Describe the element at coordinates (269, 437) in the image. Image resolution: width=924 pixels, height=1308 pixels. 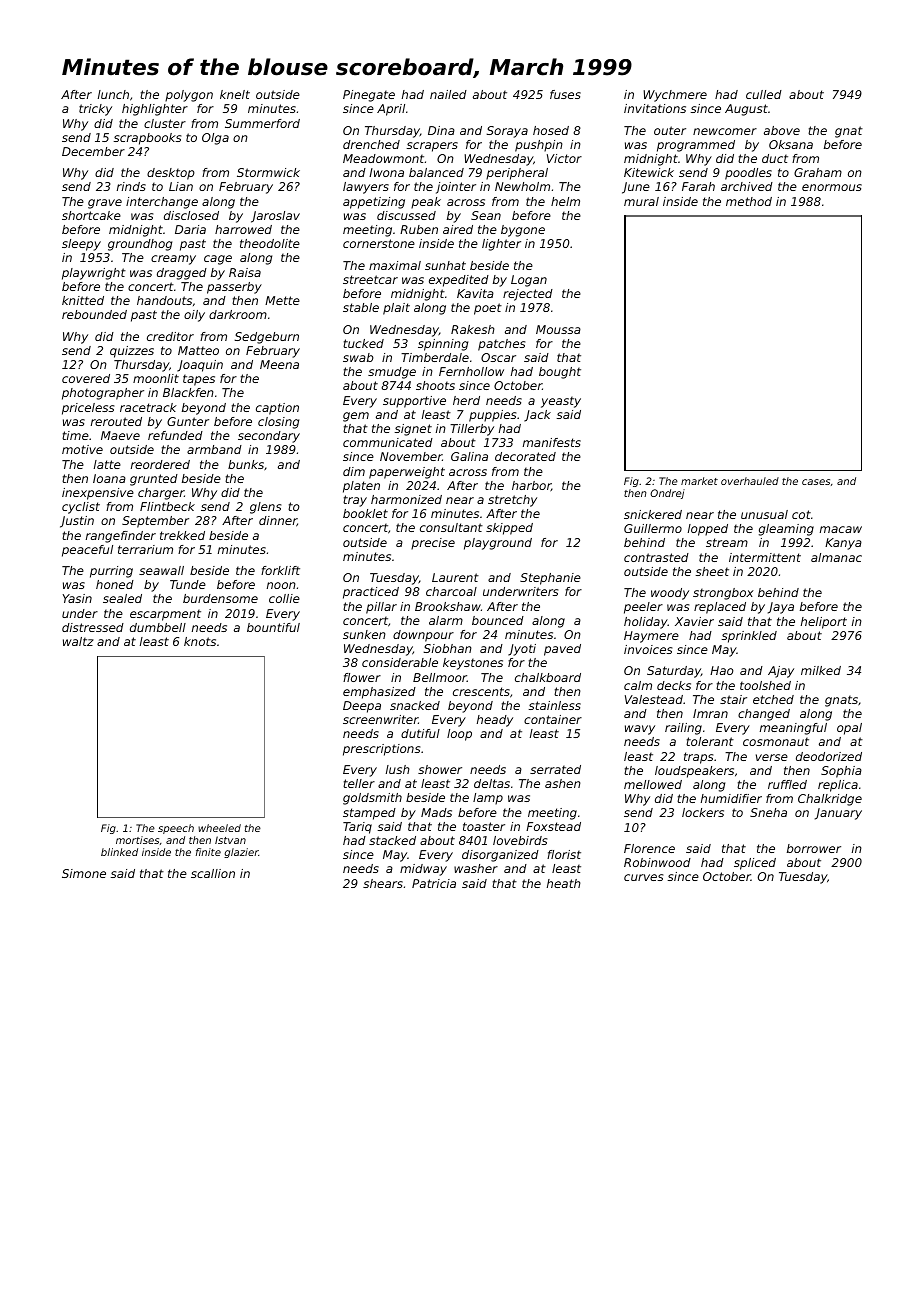
I see `secondary` at that location.
